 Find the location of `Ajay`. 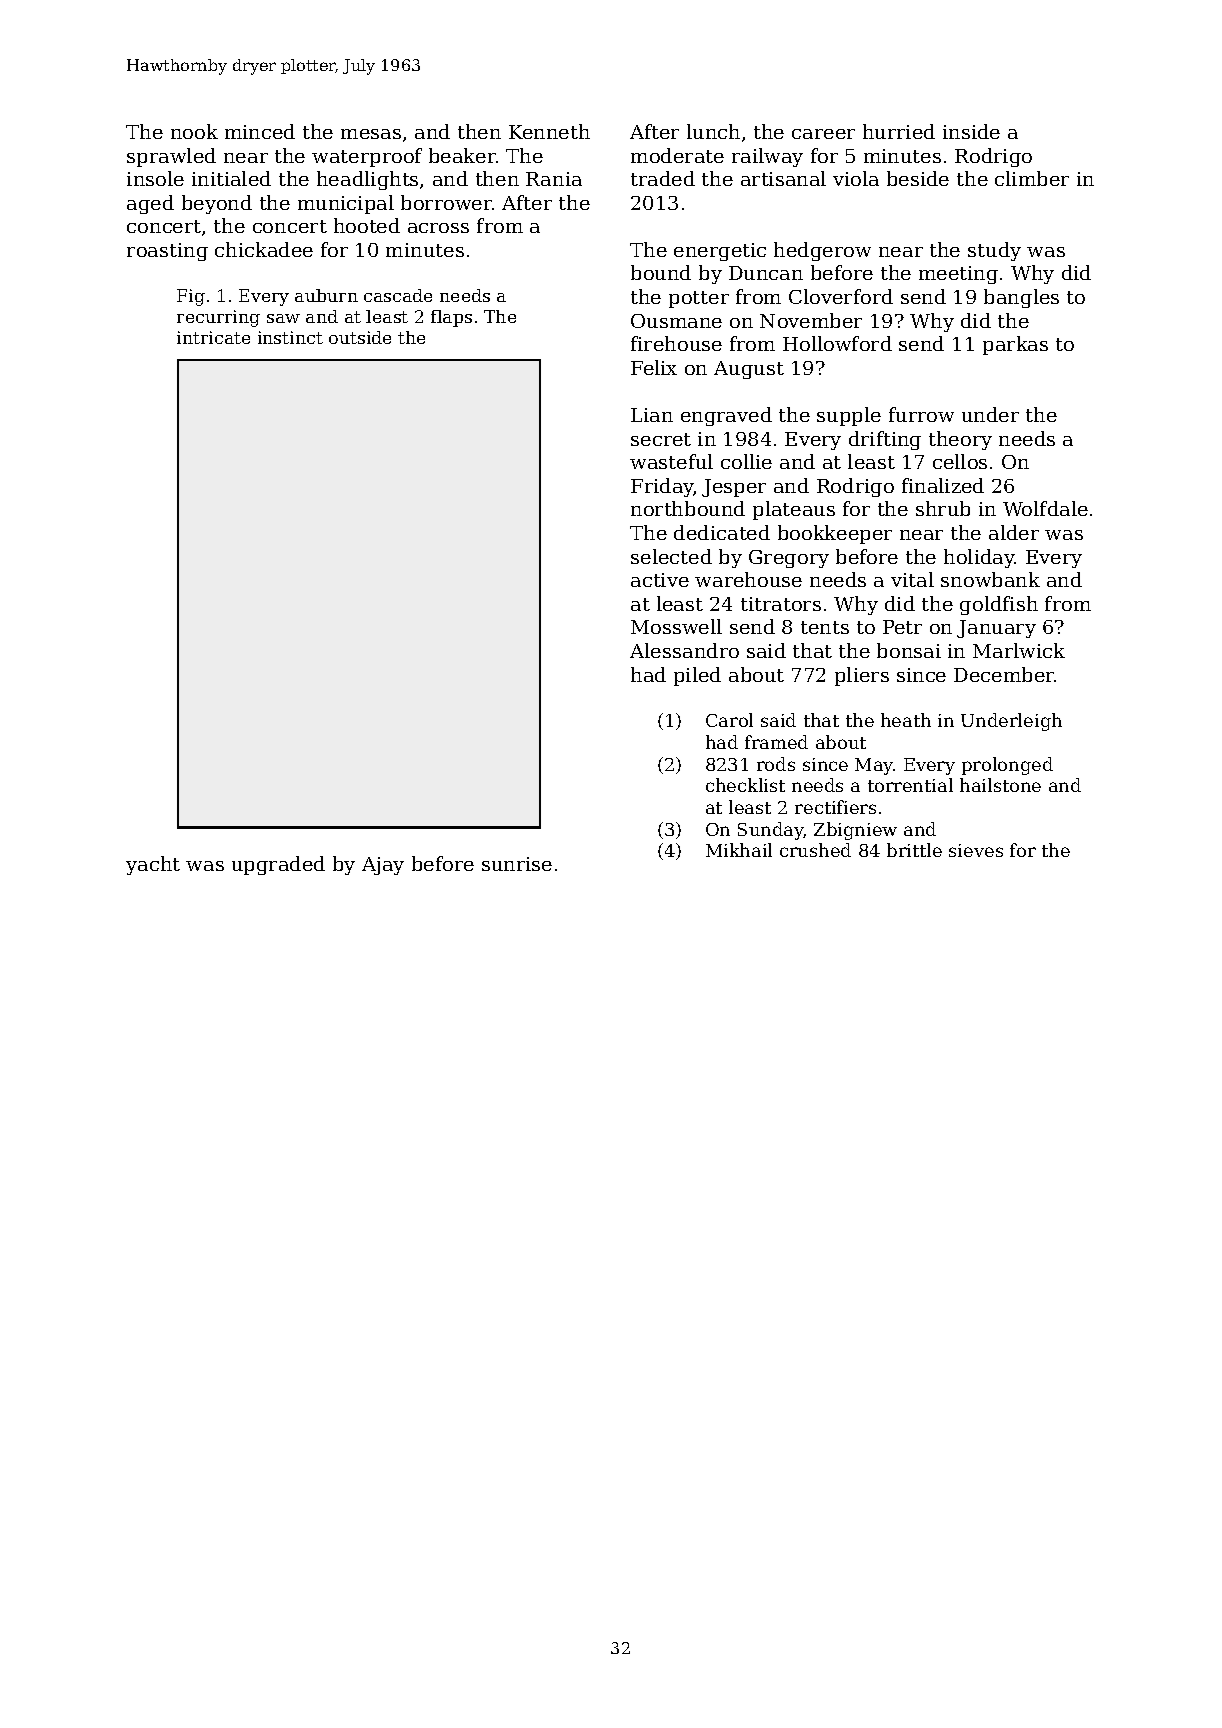

Ajay is located at coordinates (383, 866).
